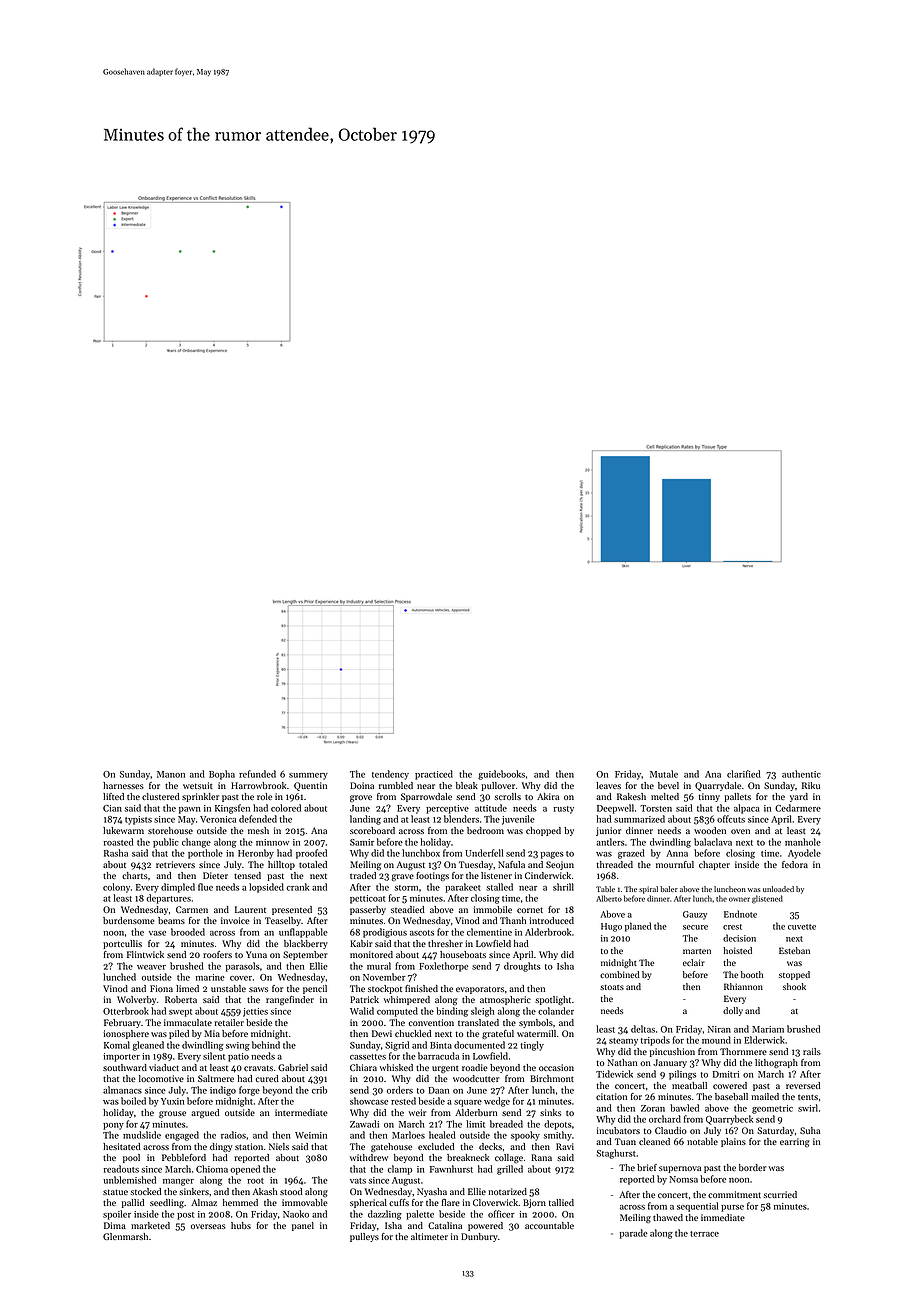  Describe the element at coordinates (495, 1202) in the screenshot. I see `Cloverwick` at that location.
